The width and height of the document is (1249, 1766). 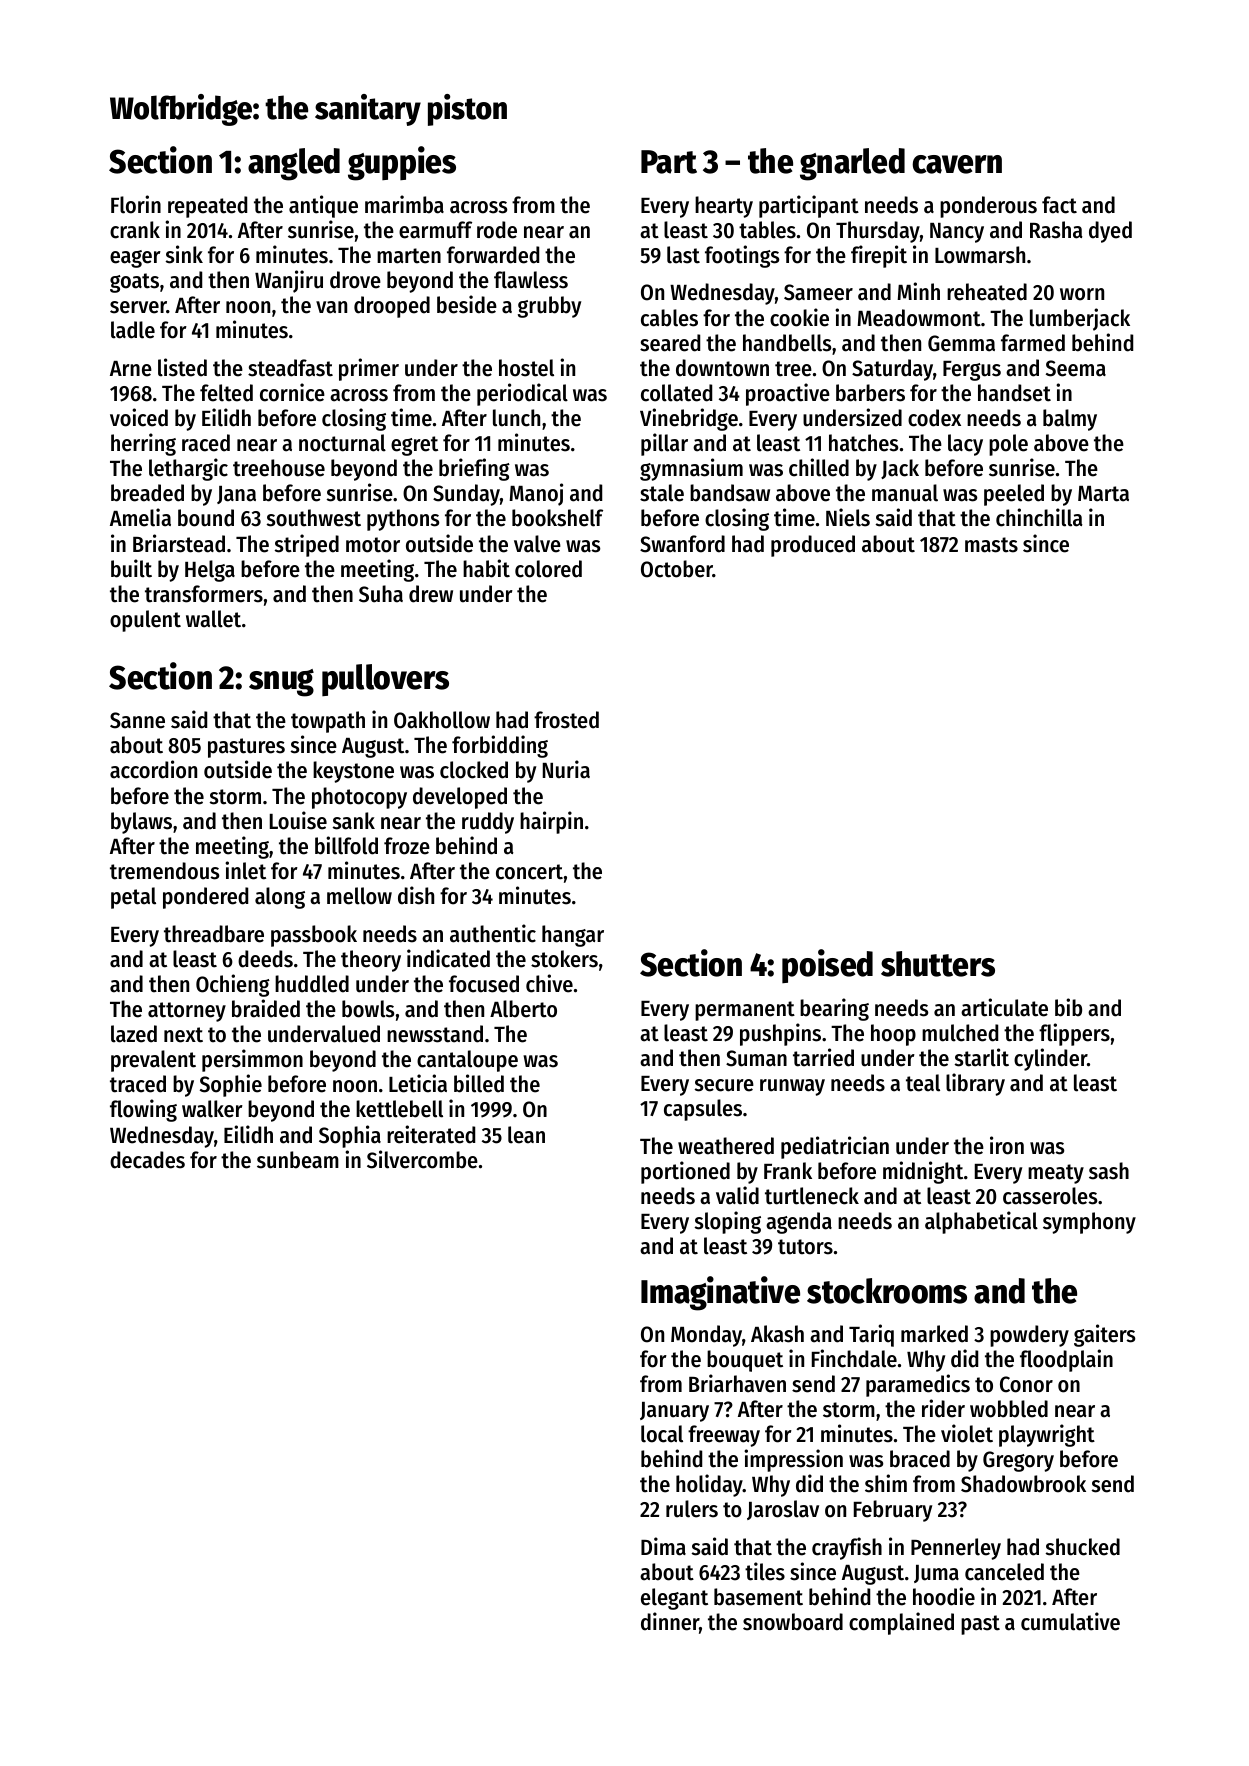 What do you see at coordinates (214, 934) in the document?
I see `threadbare` at bounding box center [214, 934].
